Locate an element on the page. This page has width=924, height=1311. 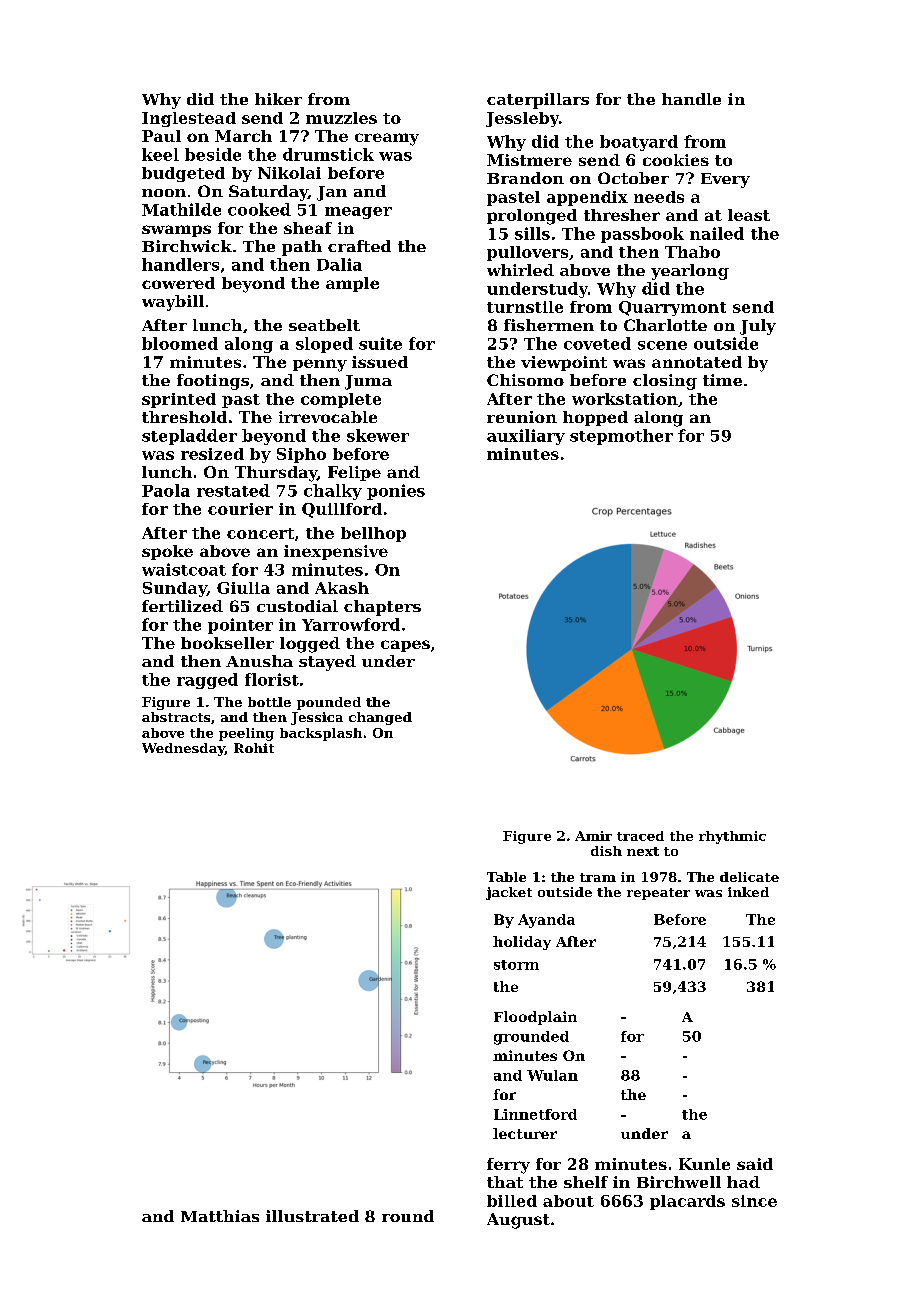
billed is located at coordinates (512, 1201).
